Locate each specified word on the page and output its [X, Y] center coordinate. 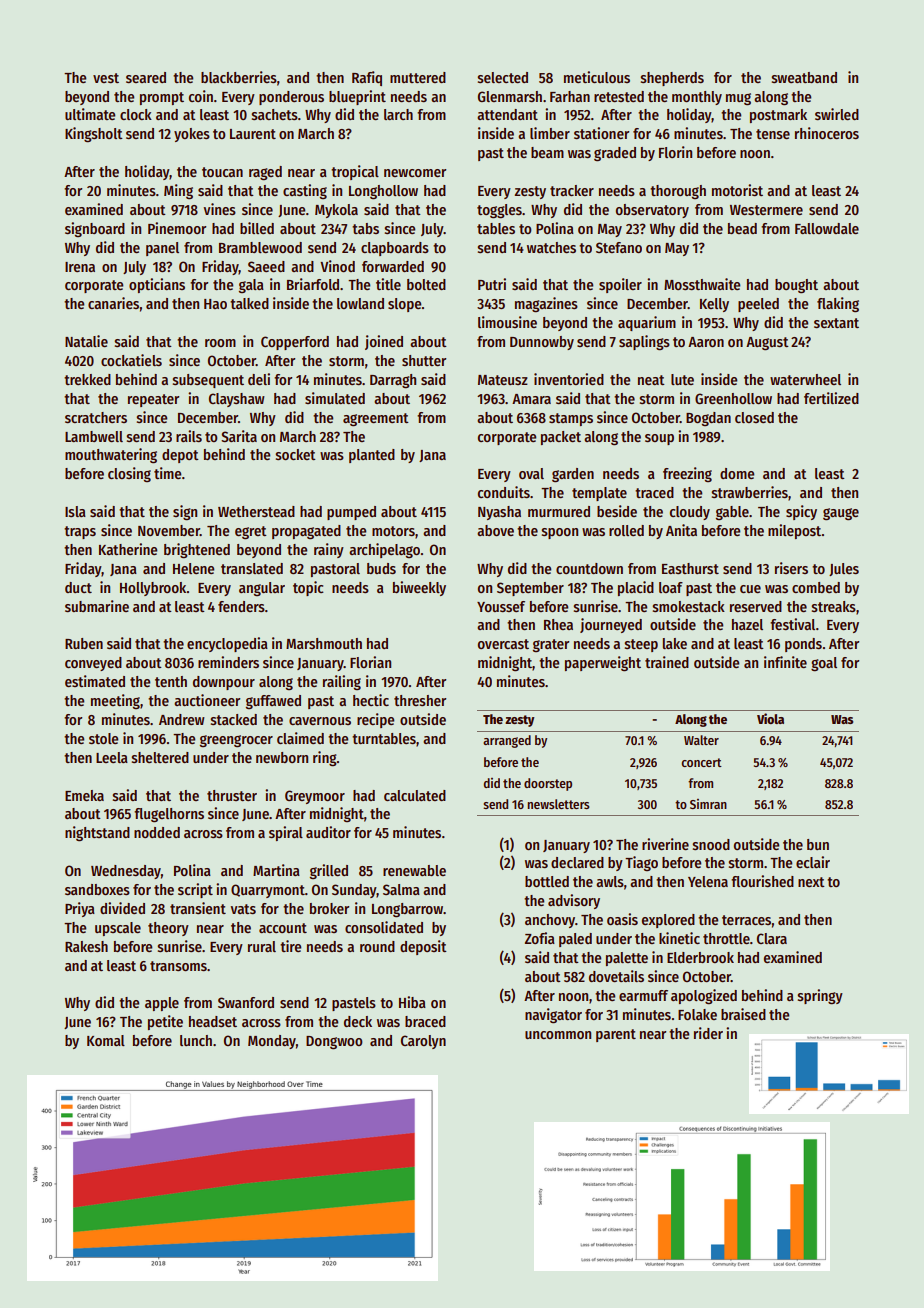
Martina [276, 870]
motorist [737, 190]
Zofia [540, 938]
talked [249, 303]
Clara [772, 938]
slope [405, 305]
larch [398, 114]
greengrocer [236, 741]
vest [106, 78]
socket [295, 454]
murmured [559, 511]
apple [162, 1004]
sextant [836, 323]
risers [791, 568]
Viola [770, 718]
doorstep [548, 784]
